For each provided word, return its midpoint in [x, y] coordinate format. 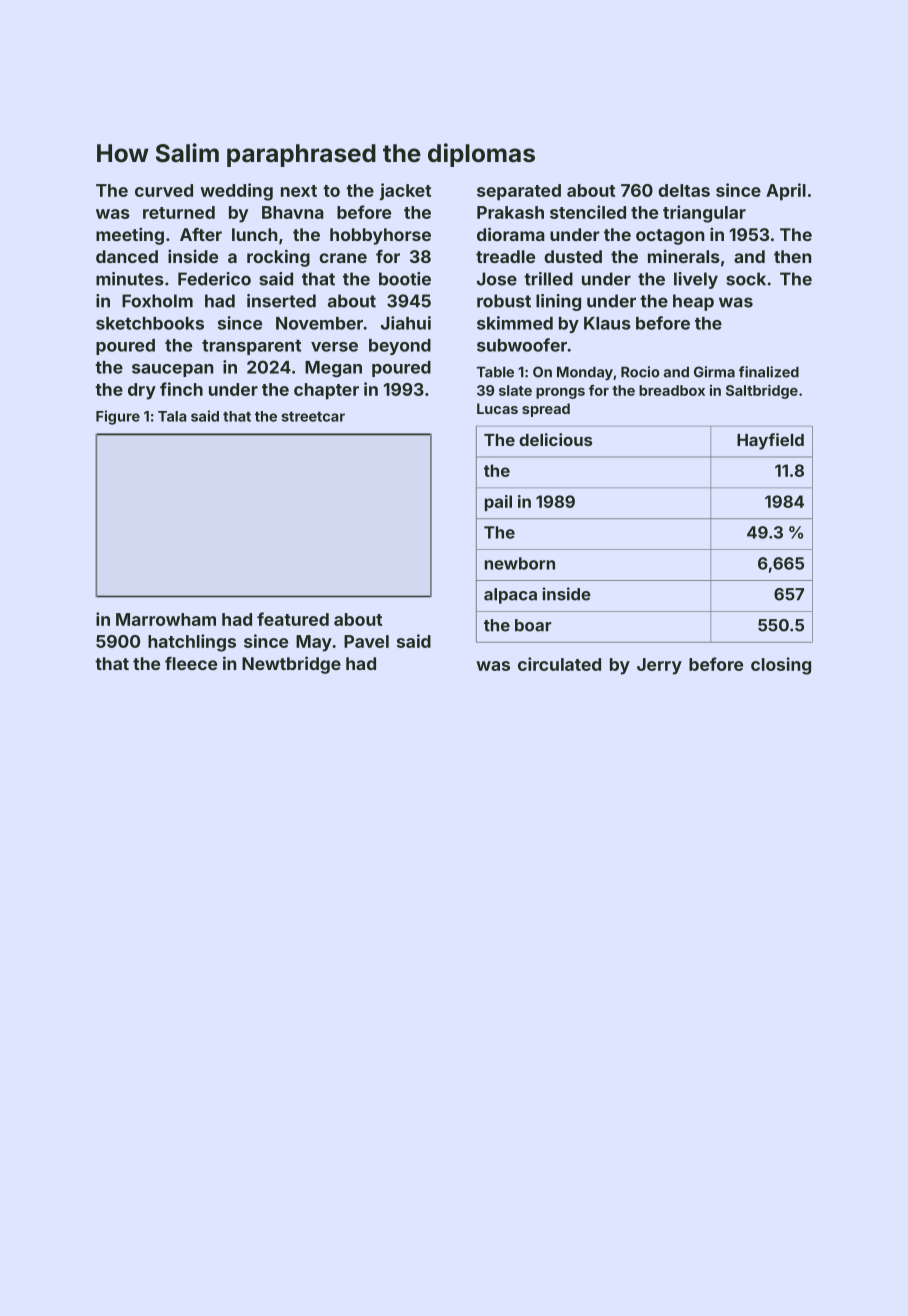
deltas [684, 190]
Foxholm [157, 301]
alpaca [510, 596]
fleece [191, 663]
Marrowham [166, 619]
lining [558, 302]
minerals [684, 256]
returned [179, 212]
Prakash [510, 212]
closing [781, 666]
